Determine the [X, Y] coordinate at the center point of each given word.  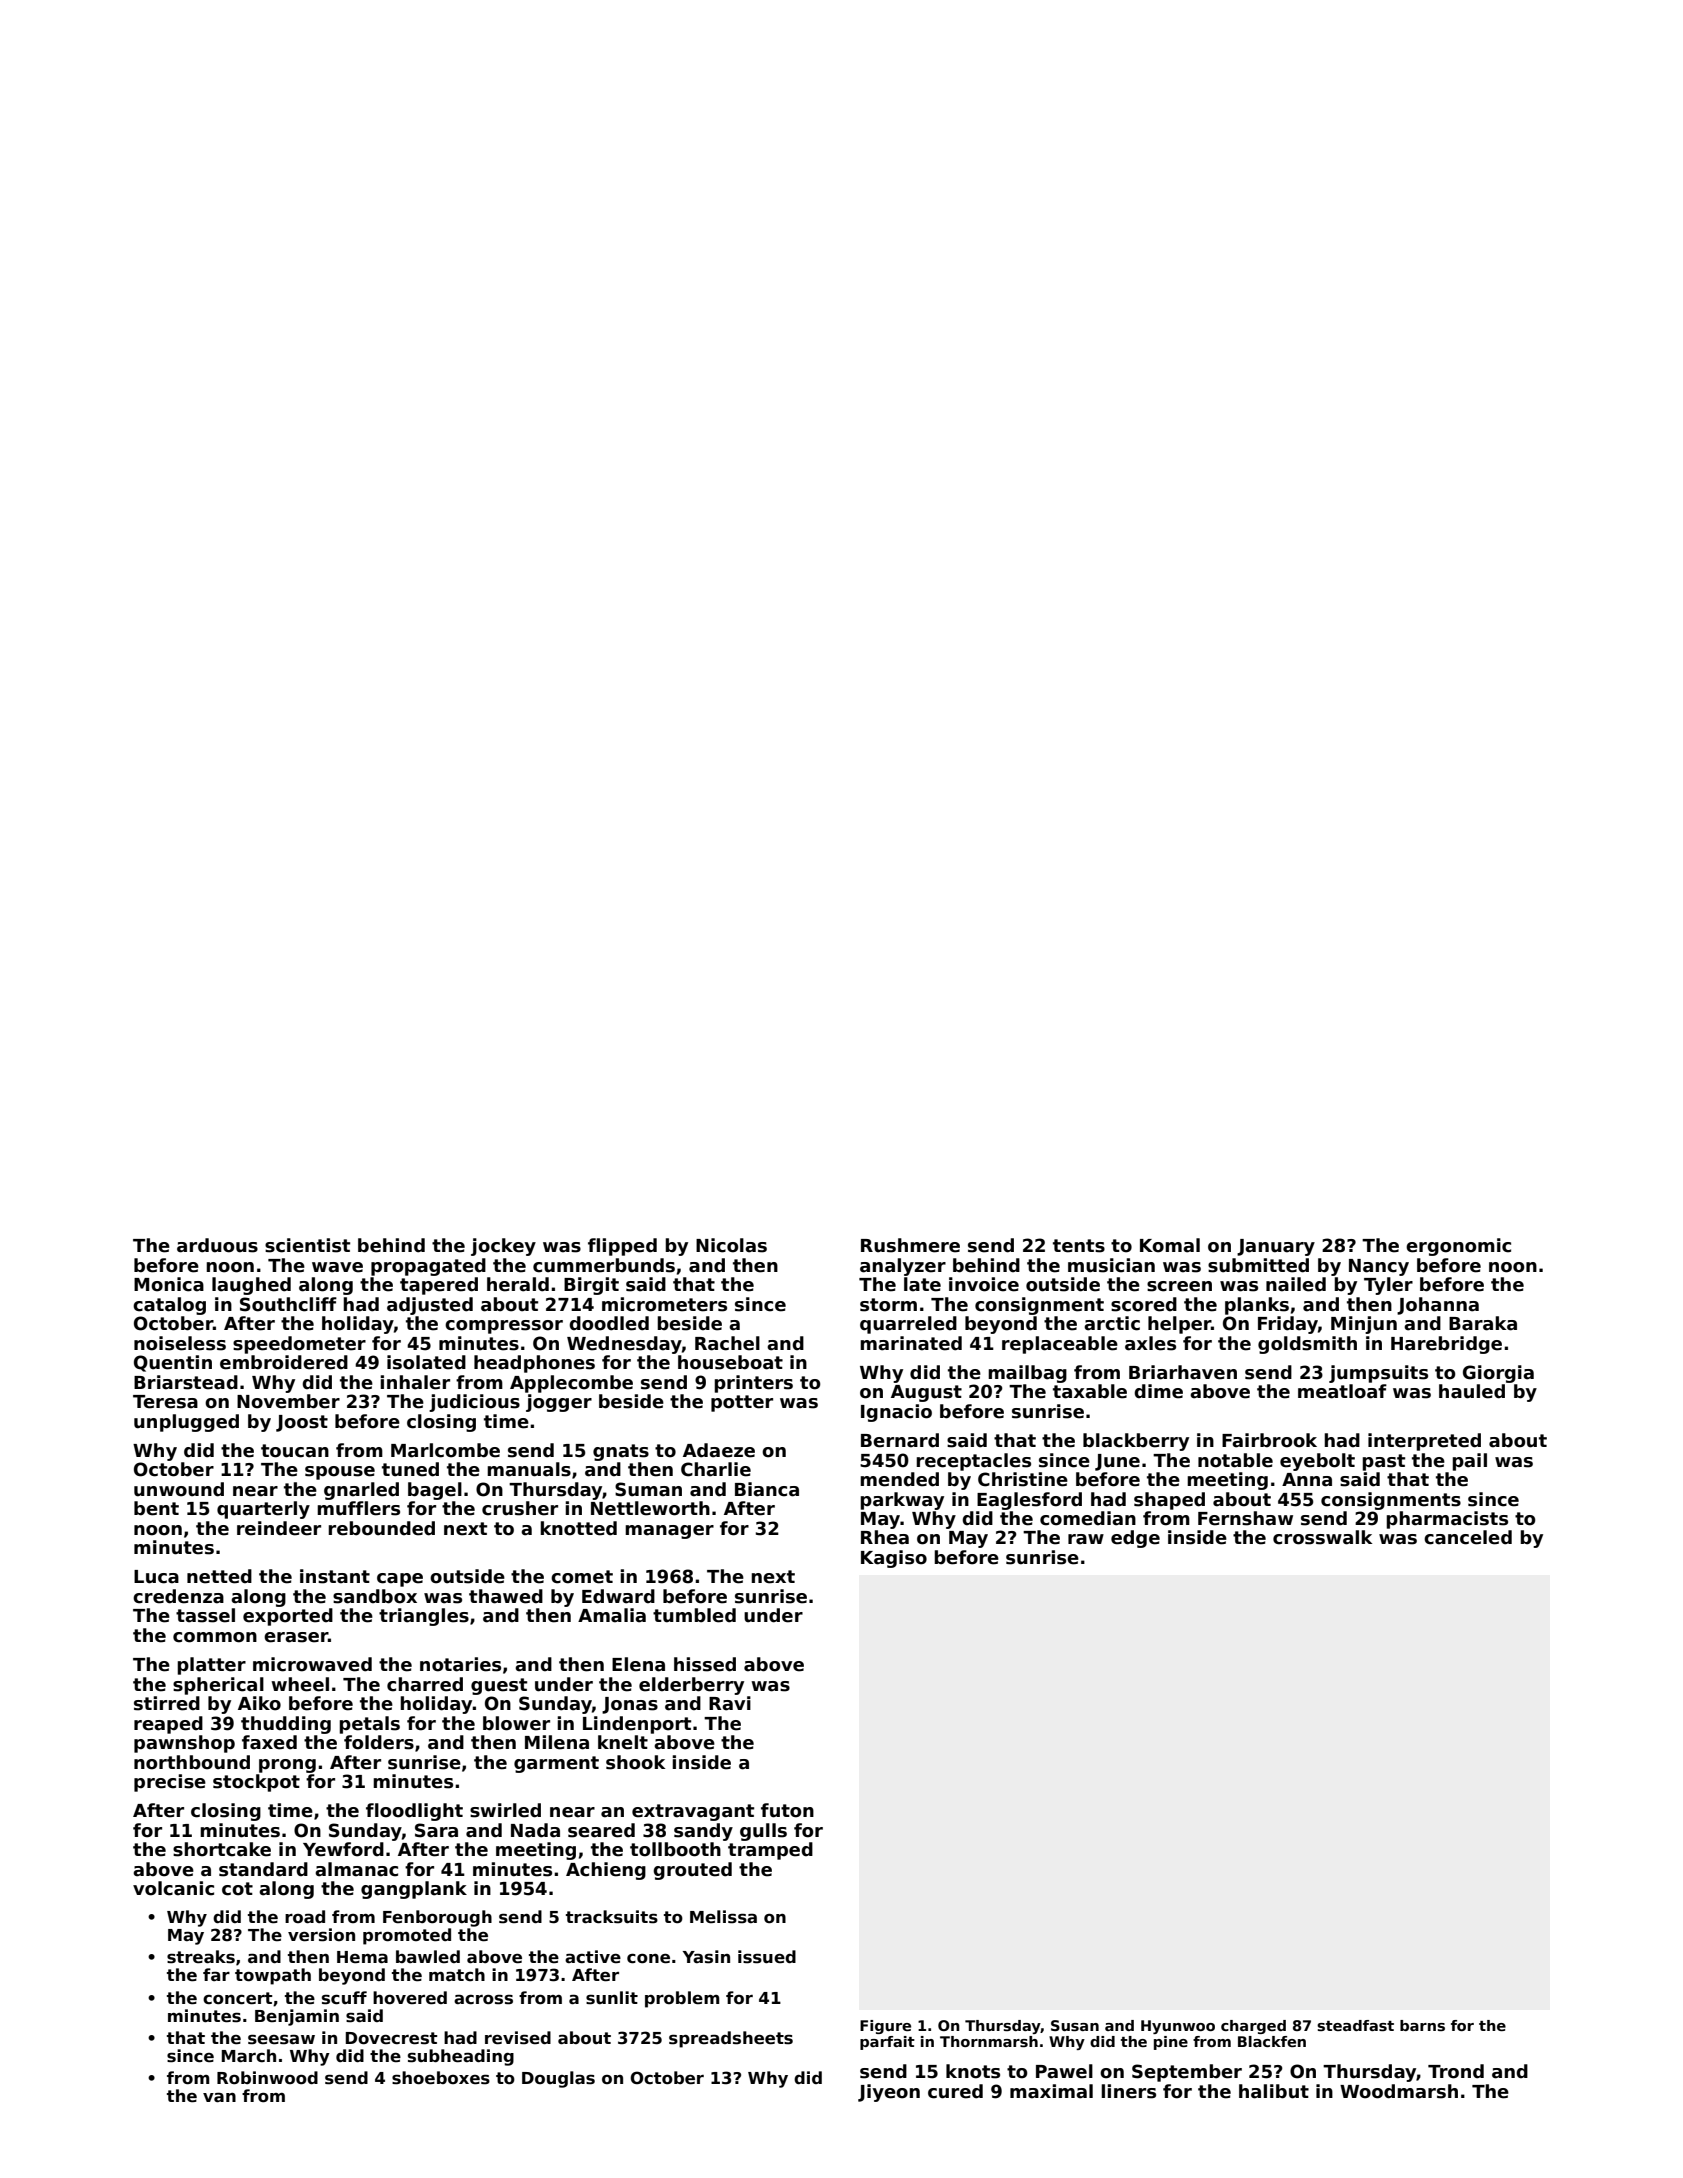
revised [518, 2038]
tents [1079, 1246]
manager [669, 1532]
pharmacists [1447, 1520]
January [1276, 1247]
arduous [217, 1245]
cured [955, 2091]
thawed [506, 1596]
